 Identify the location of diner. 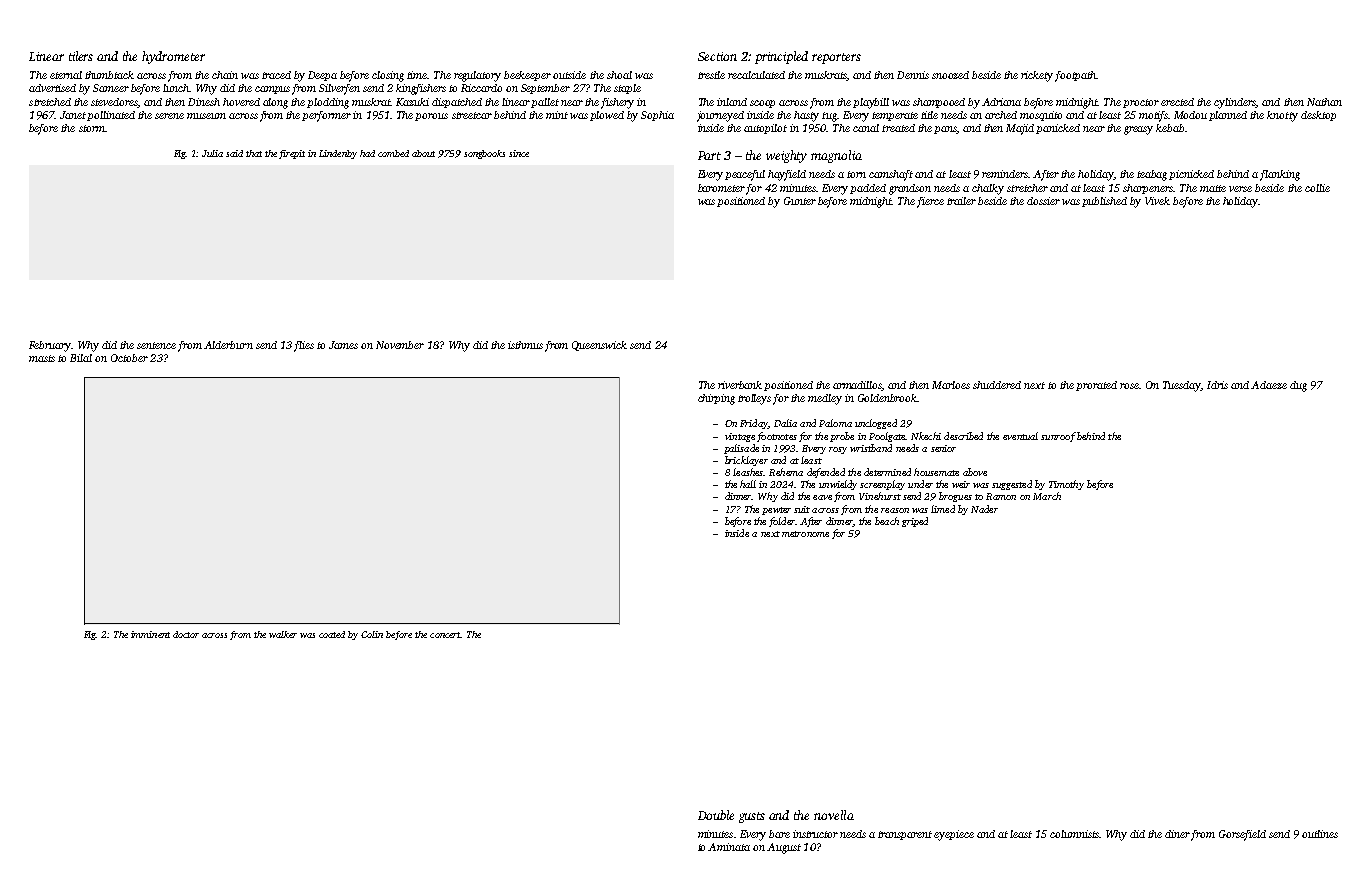
(1177, 834).
